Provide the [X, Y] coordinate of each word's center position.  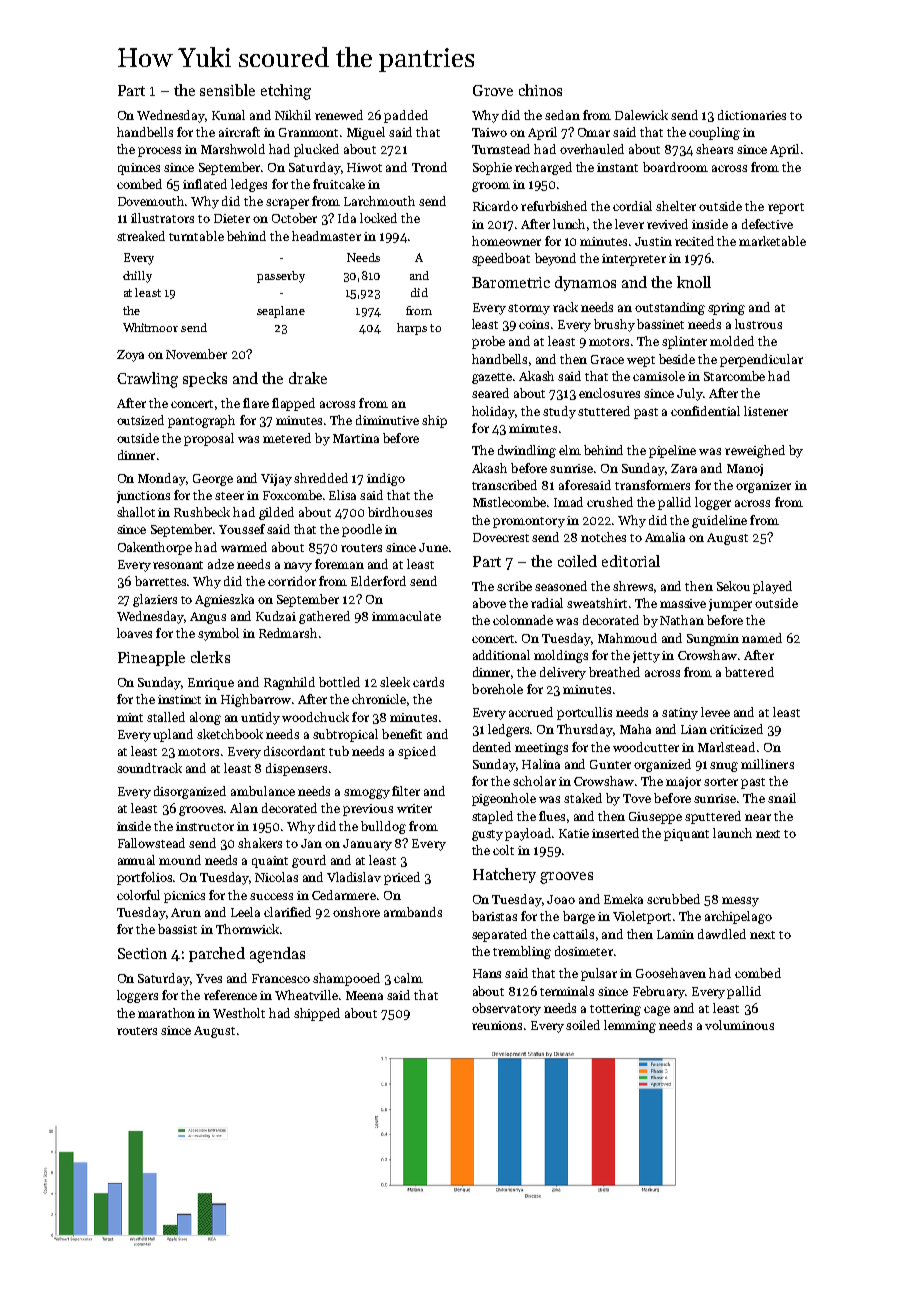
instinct [179, 699]
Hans [487, 973]
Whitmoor [150, 327]
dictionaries [752, 115]
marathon [166, 1013]
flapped [293, 404]
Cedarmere [344, 895]
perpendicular [761, 360]
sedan [562, 115]
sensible [227, 90]
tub [339, 751]
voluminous [739, 1025]
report [786, 208]
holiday [494, 412]
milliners [767, 764]
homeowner [506, 241]
